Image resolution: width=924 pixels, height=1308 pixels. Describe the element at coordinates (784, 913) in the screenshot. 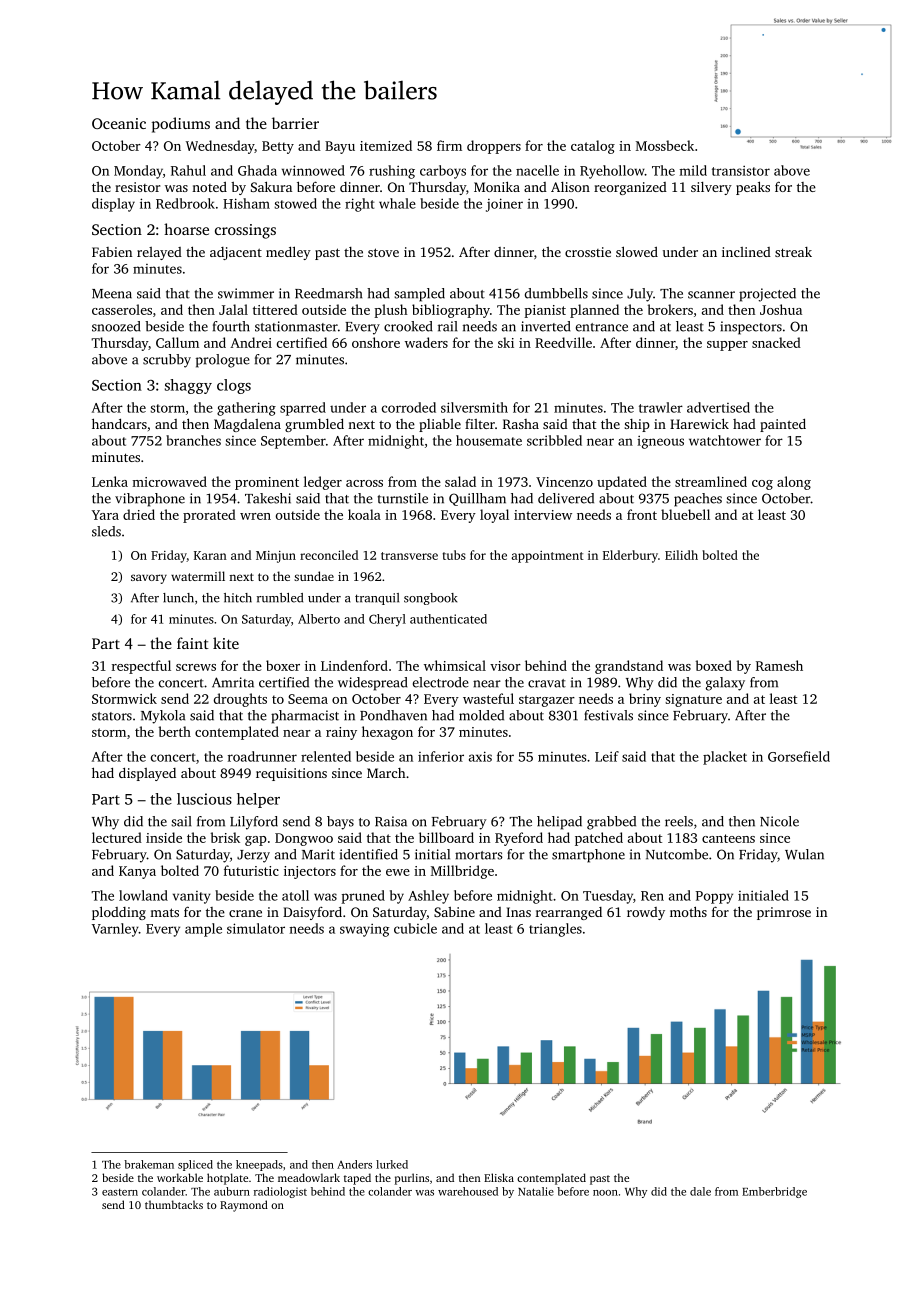

I see `primrose` at that location.
